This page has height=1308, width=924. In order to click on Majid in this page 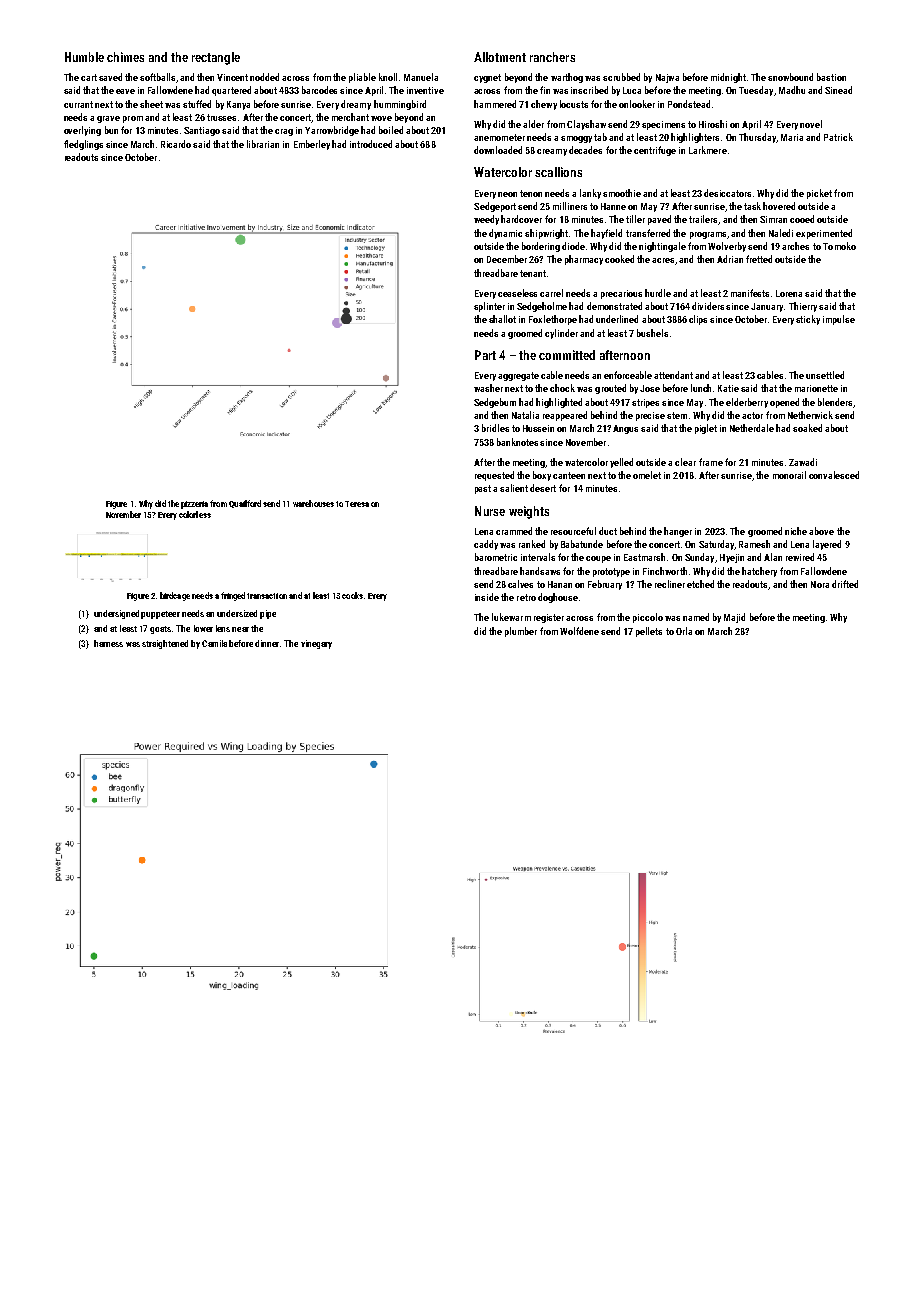, I will do `click(734, 618)`.
